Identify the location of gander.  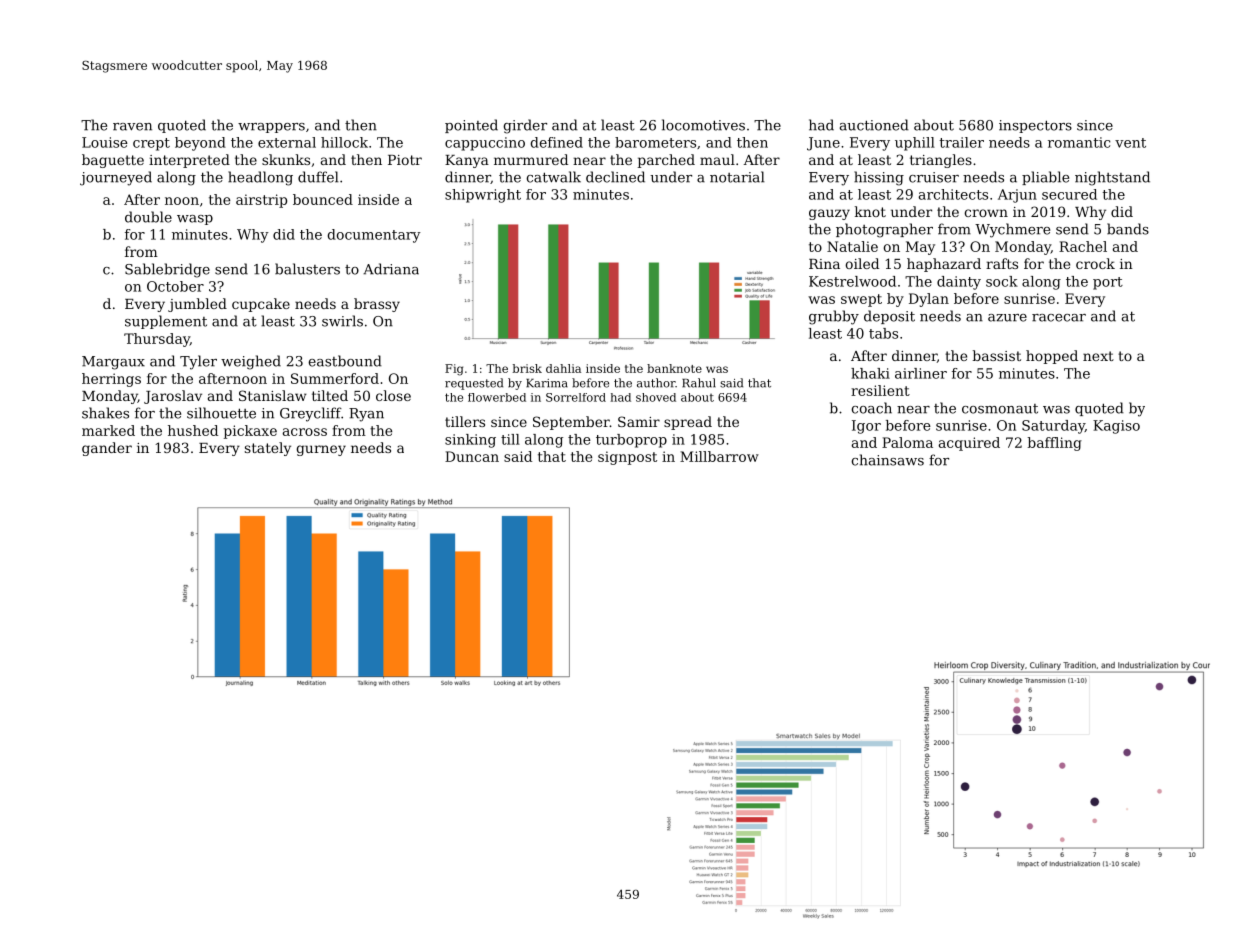
(107, 449).
